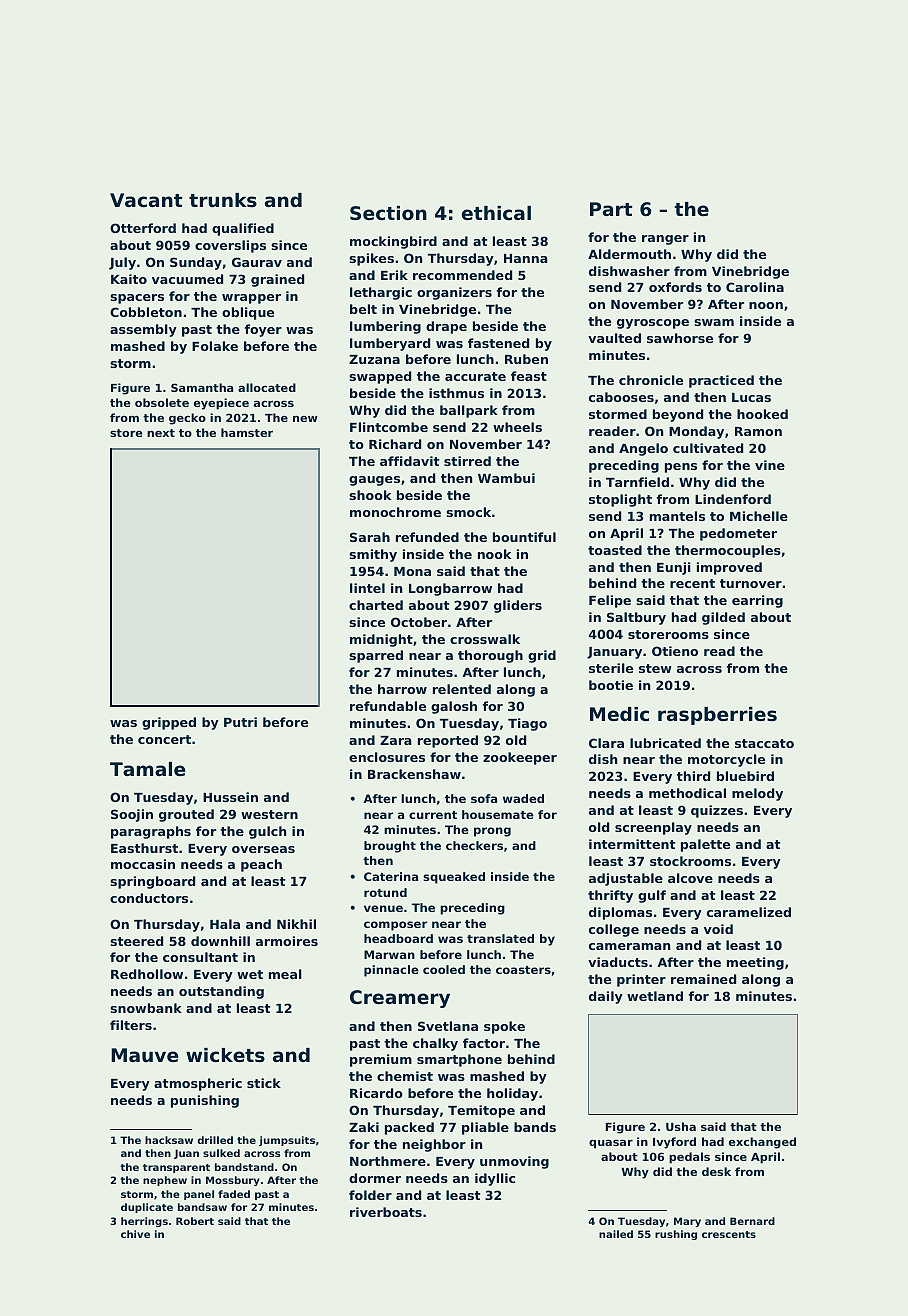 This image has height=1316, width=908. What do you see at coordinates (665, 240) in the image?
I see `ranger` at bounding box center [665, 240].
